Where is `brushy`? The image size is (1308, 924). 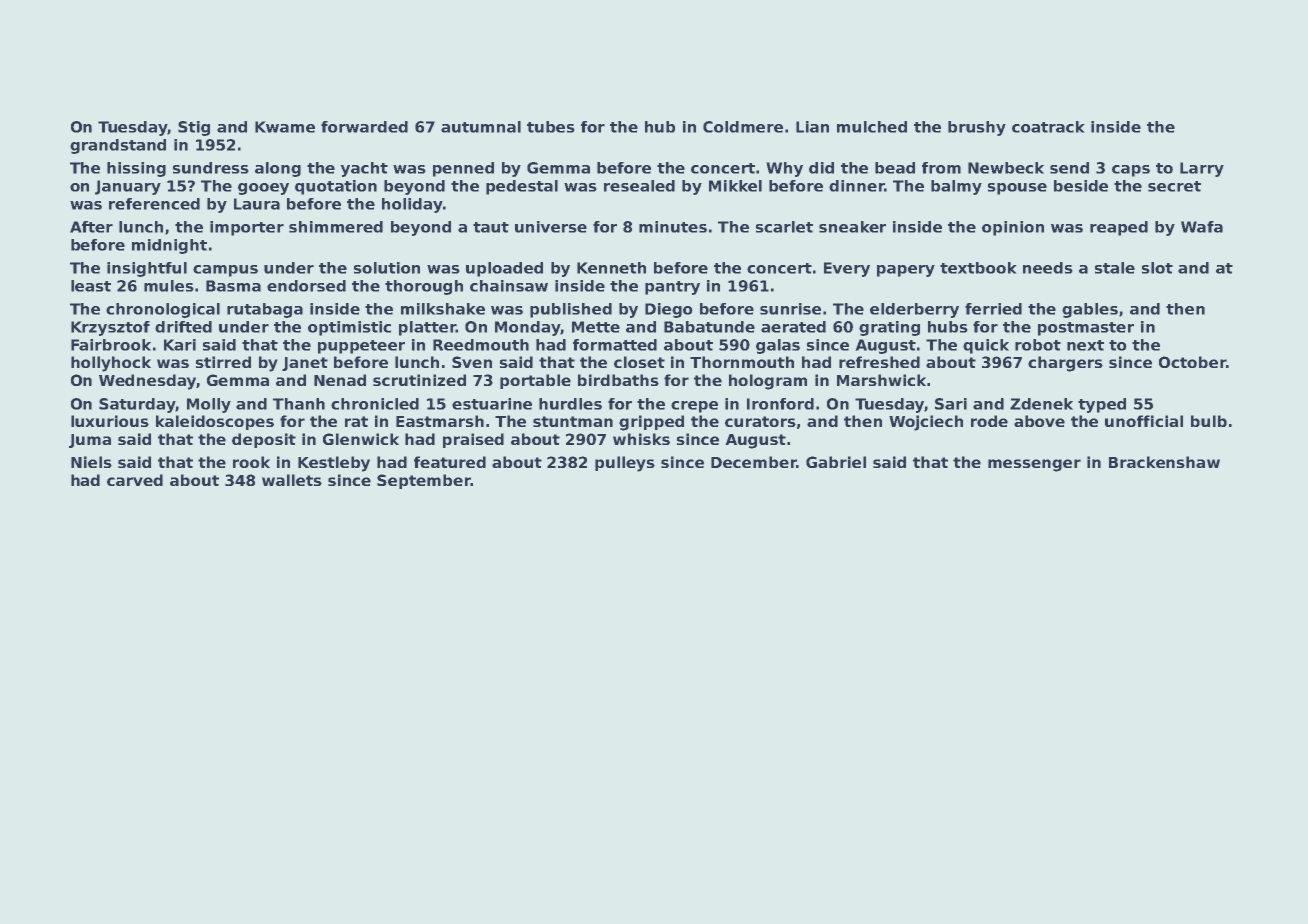 brushy is located at coordinates (977, 128).
